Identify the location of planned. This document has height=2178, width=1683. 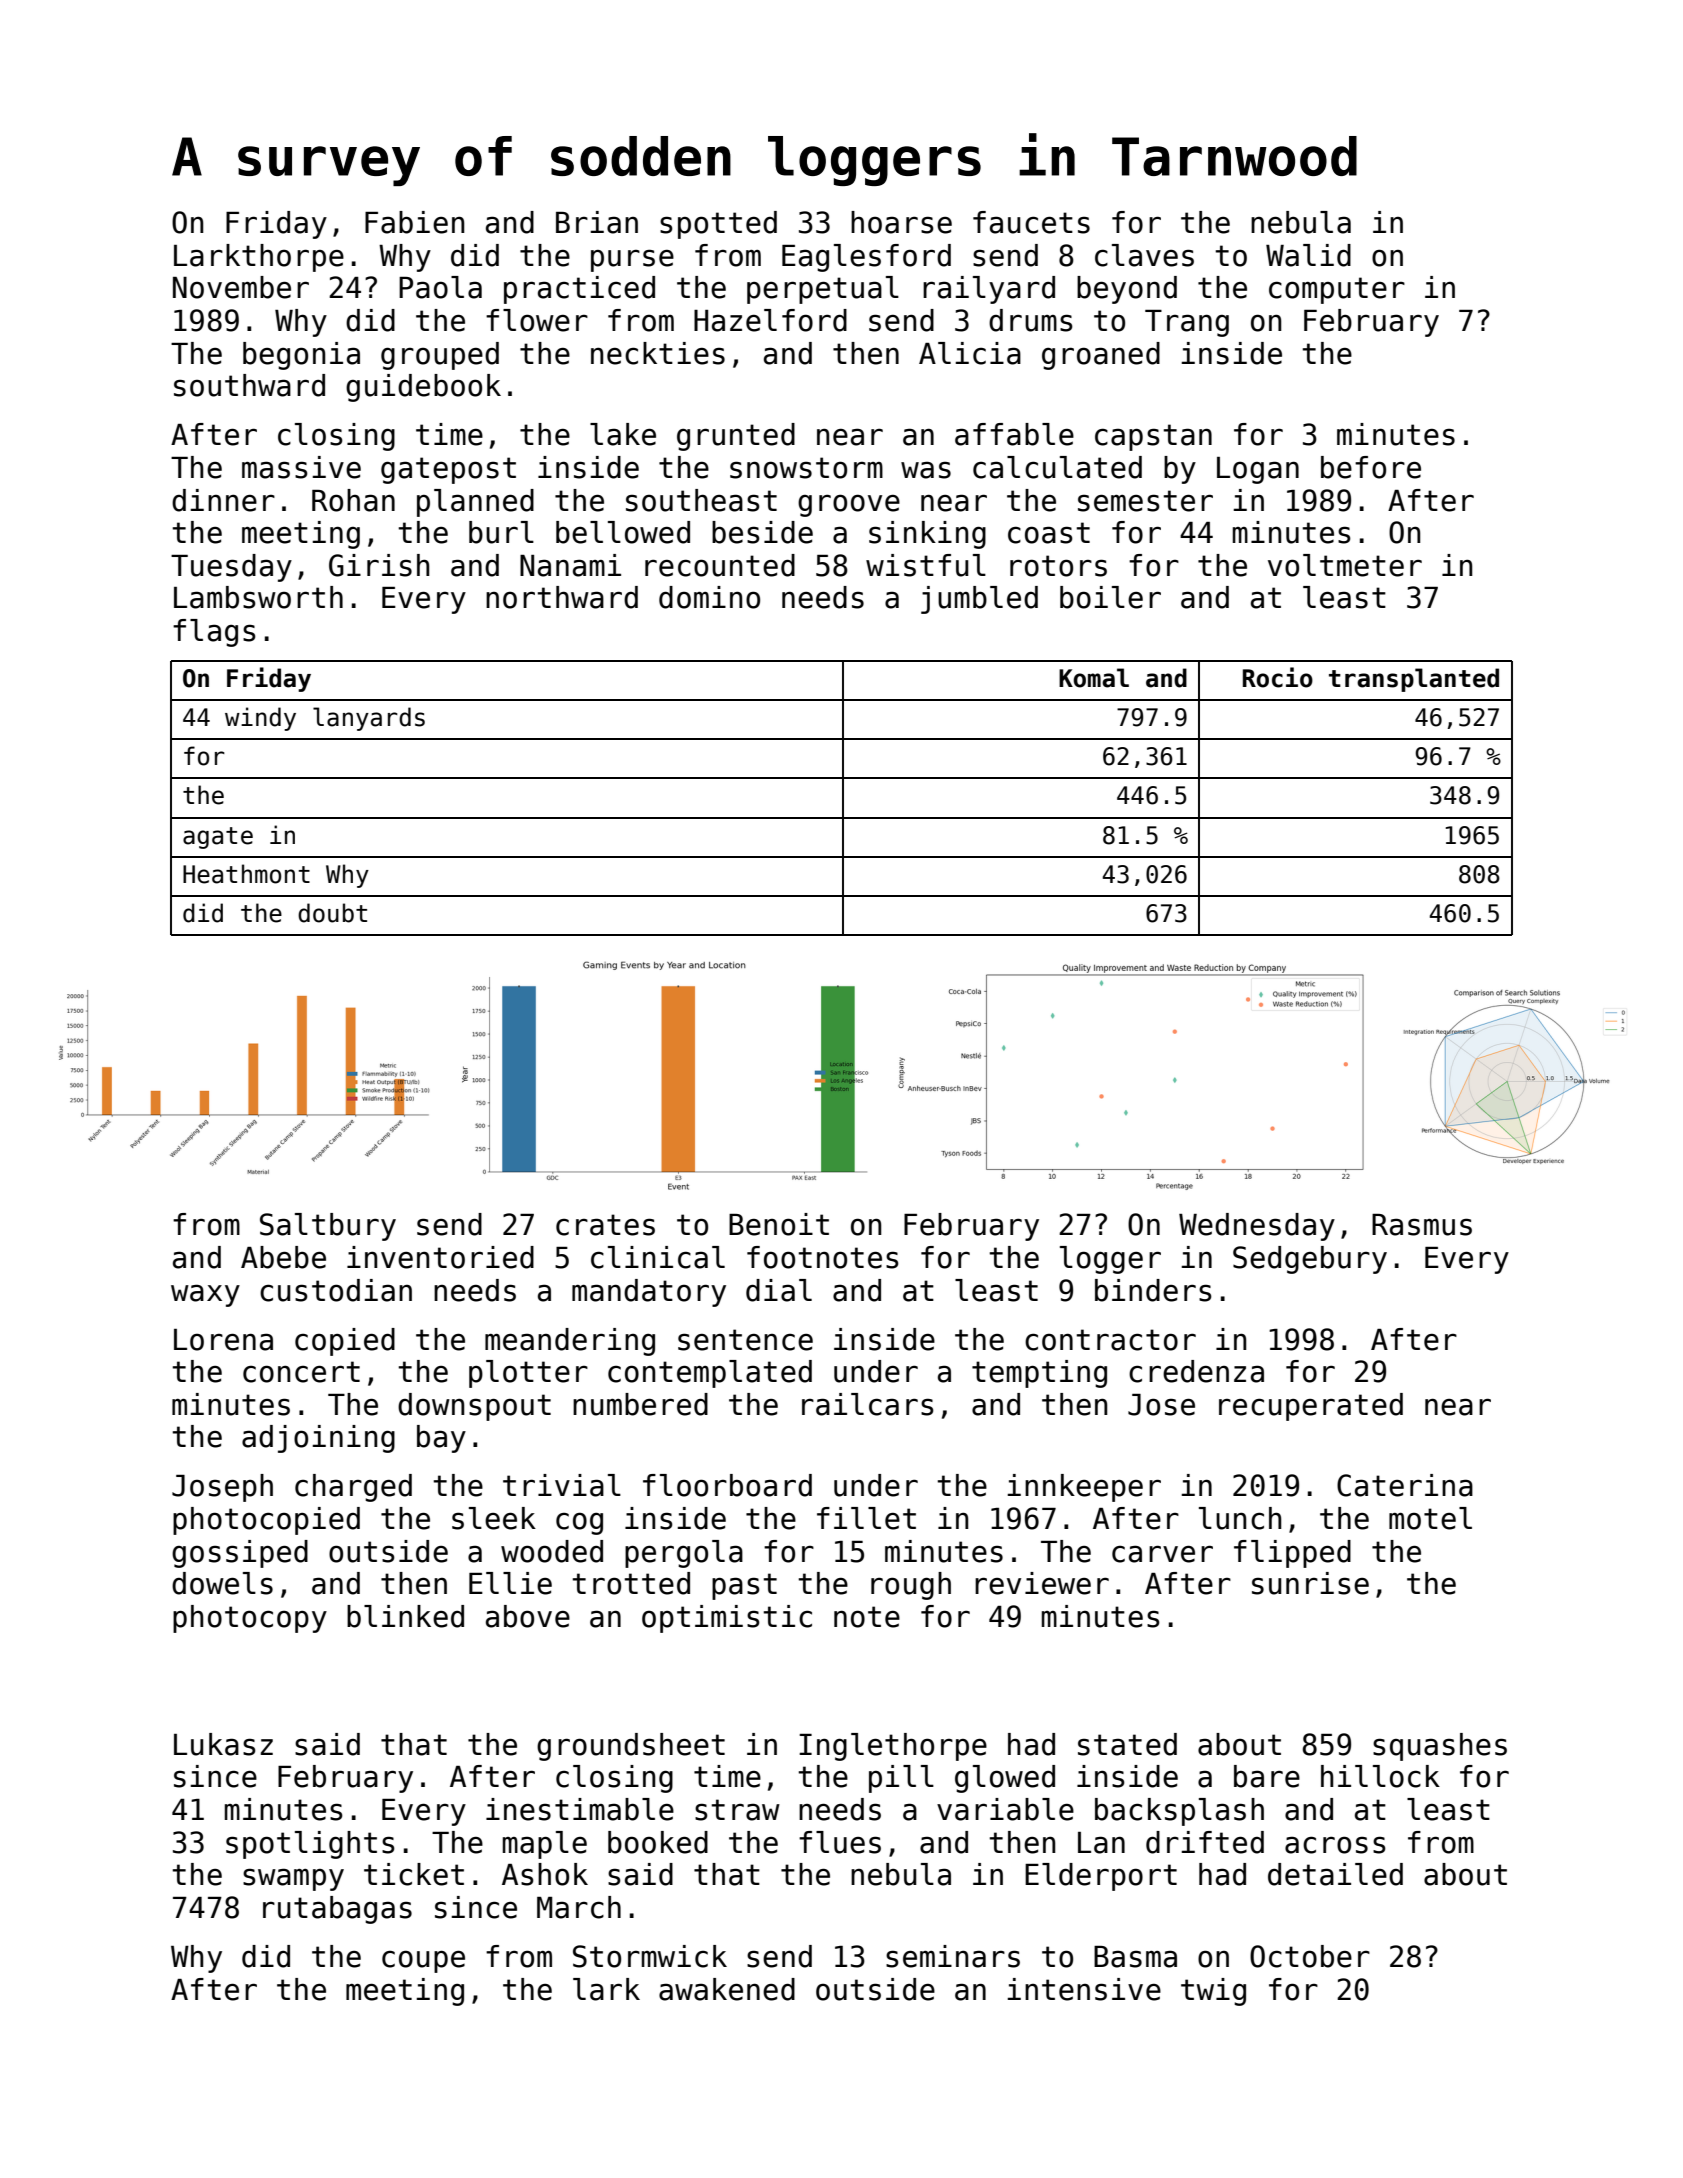
(475, 503).
